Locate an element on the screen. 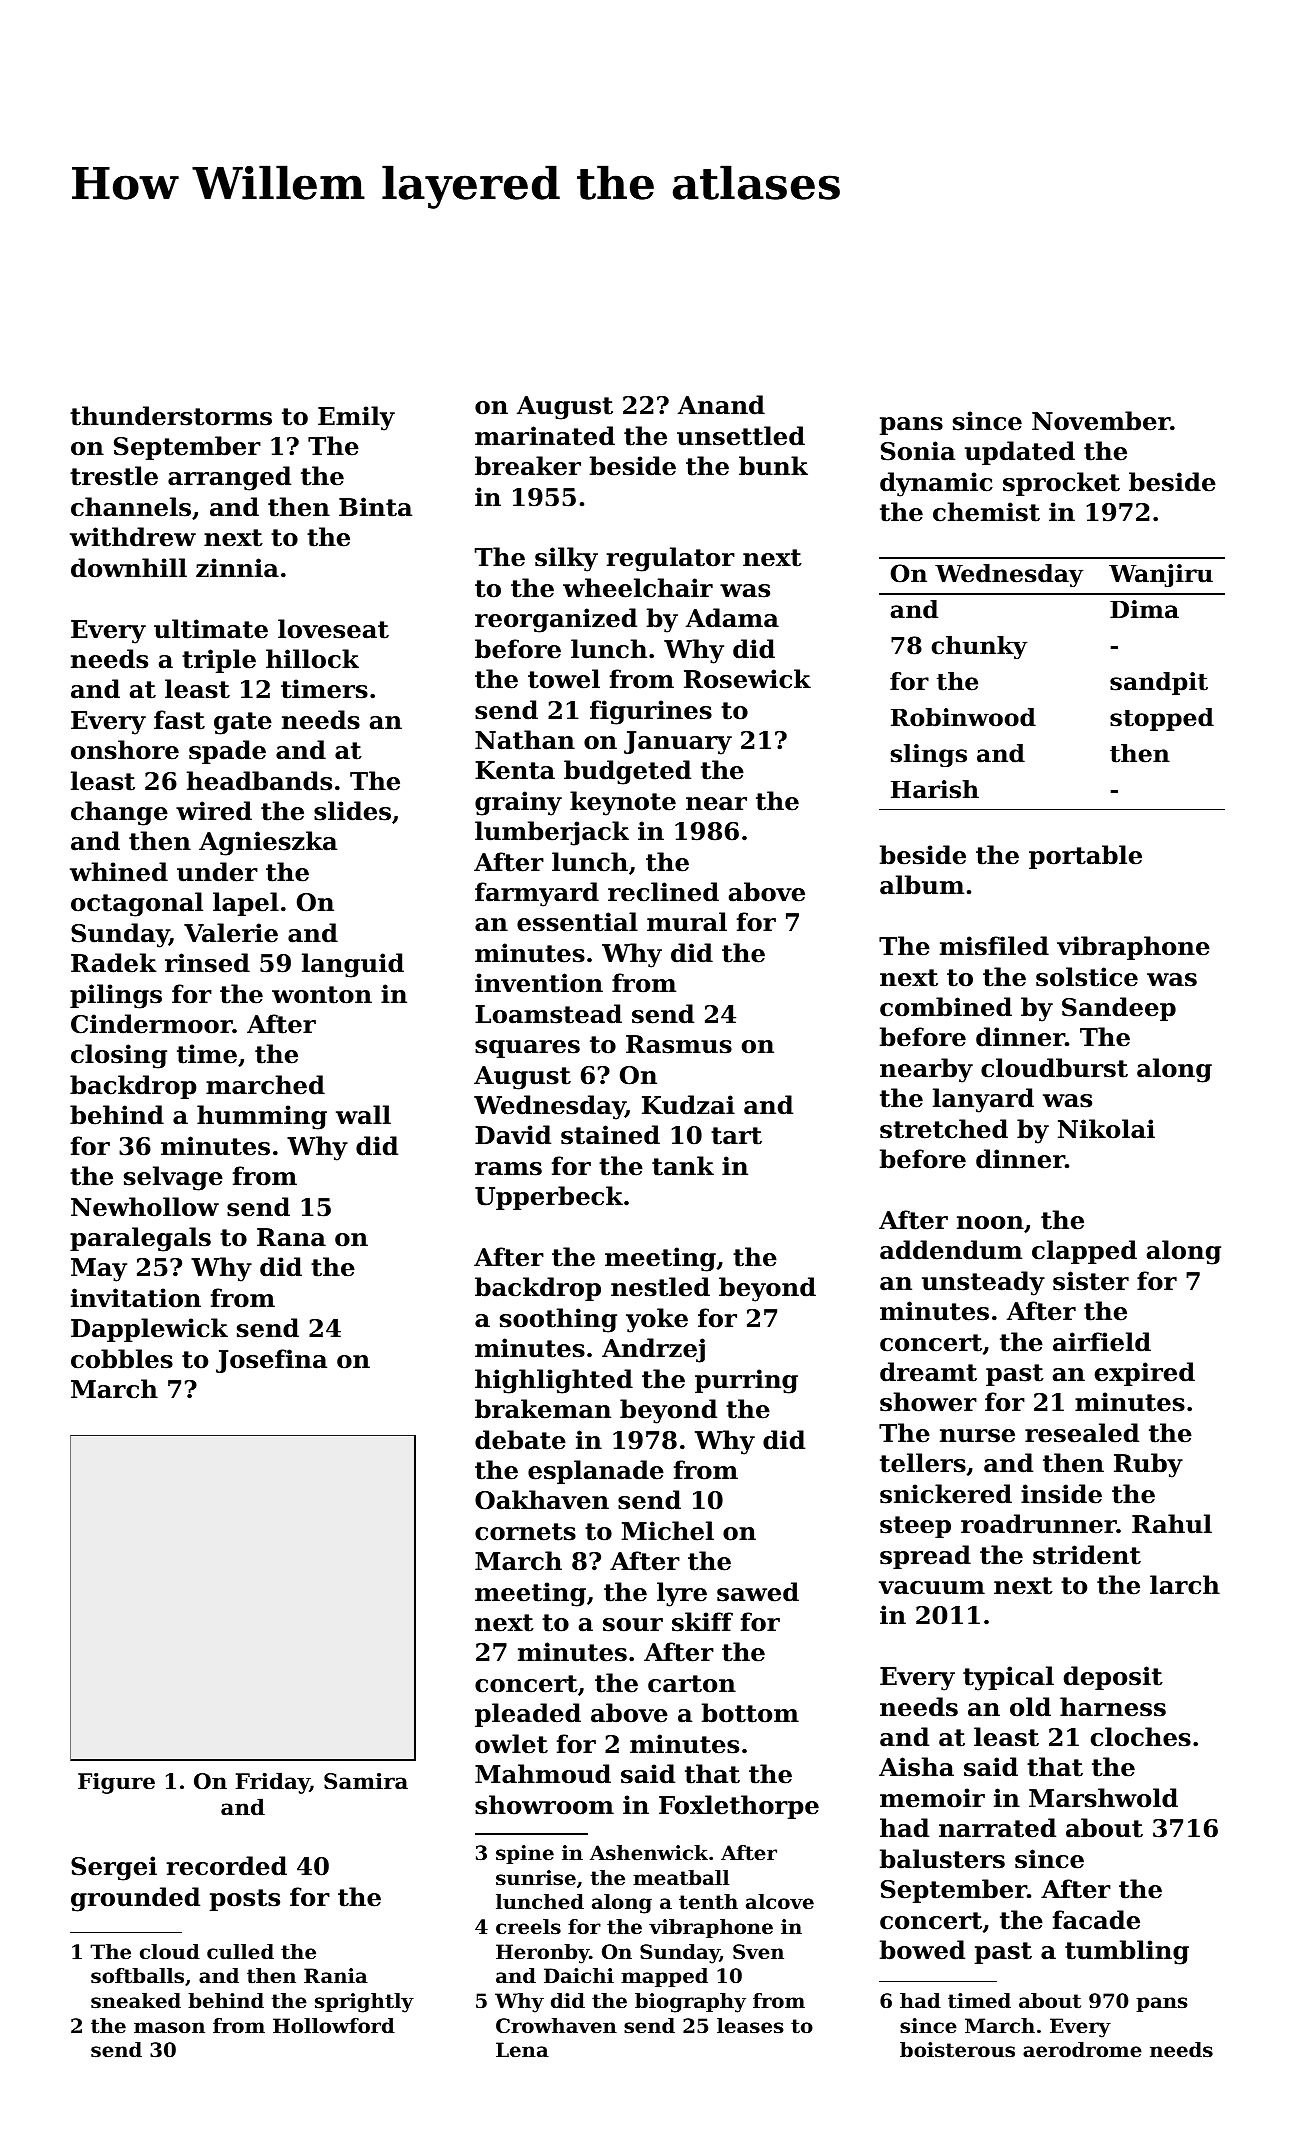 The image size is (1295, 2133). aerodrome is located at coordinates (1082, 2050).
